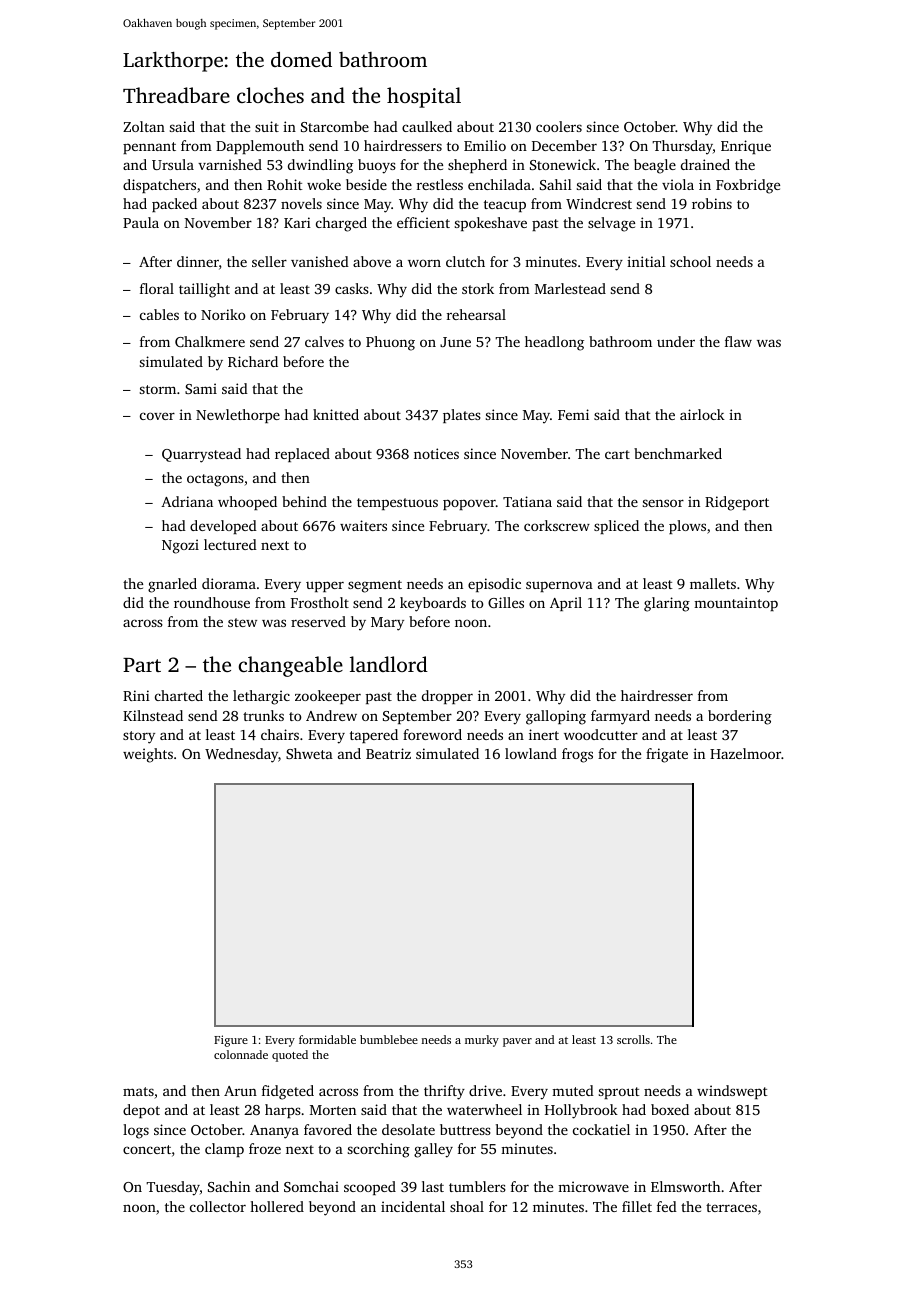 The image size is (908, 1316). I want to click on cables, so click(159, 314).
